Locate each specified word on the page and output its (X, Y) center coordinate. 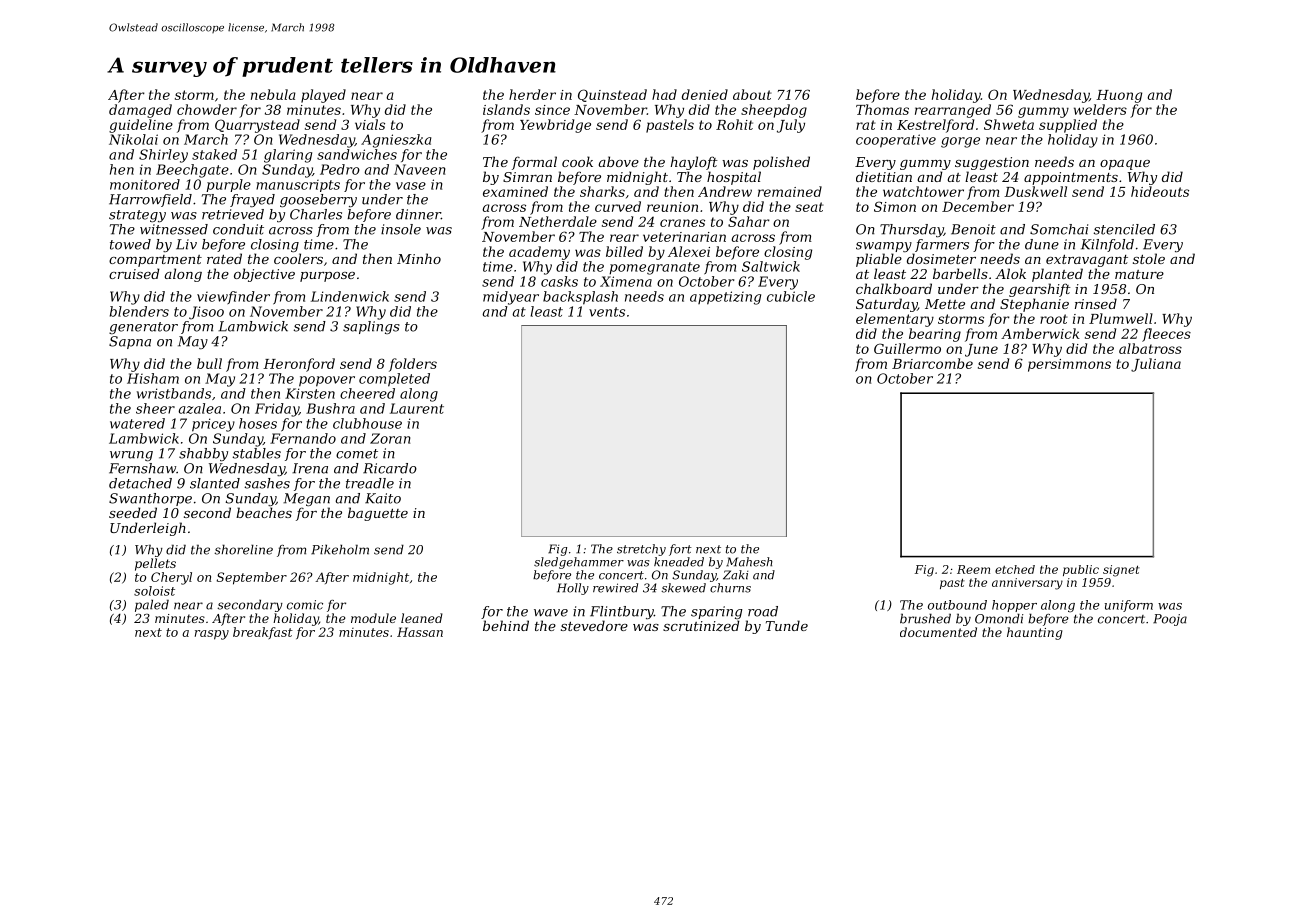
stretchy (641, 550)
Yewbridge (555, 126)
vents (607, 312)
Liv (186, 244)
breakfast (263, 633)
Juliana (1156, 365)
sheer (155, 408)
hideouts (1160, 191)
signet (1121, 571)
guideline (141, 126)
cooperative (896, 141)
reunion (672, 207)
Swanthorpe (150, 499)
